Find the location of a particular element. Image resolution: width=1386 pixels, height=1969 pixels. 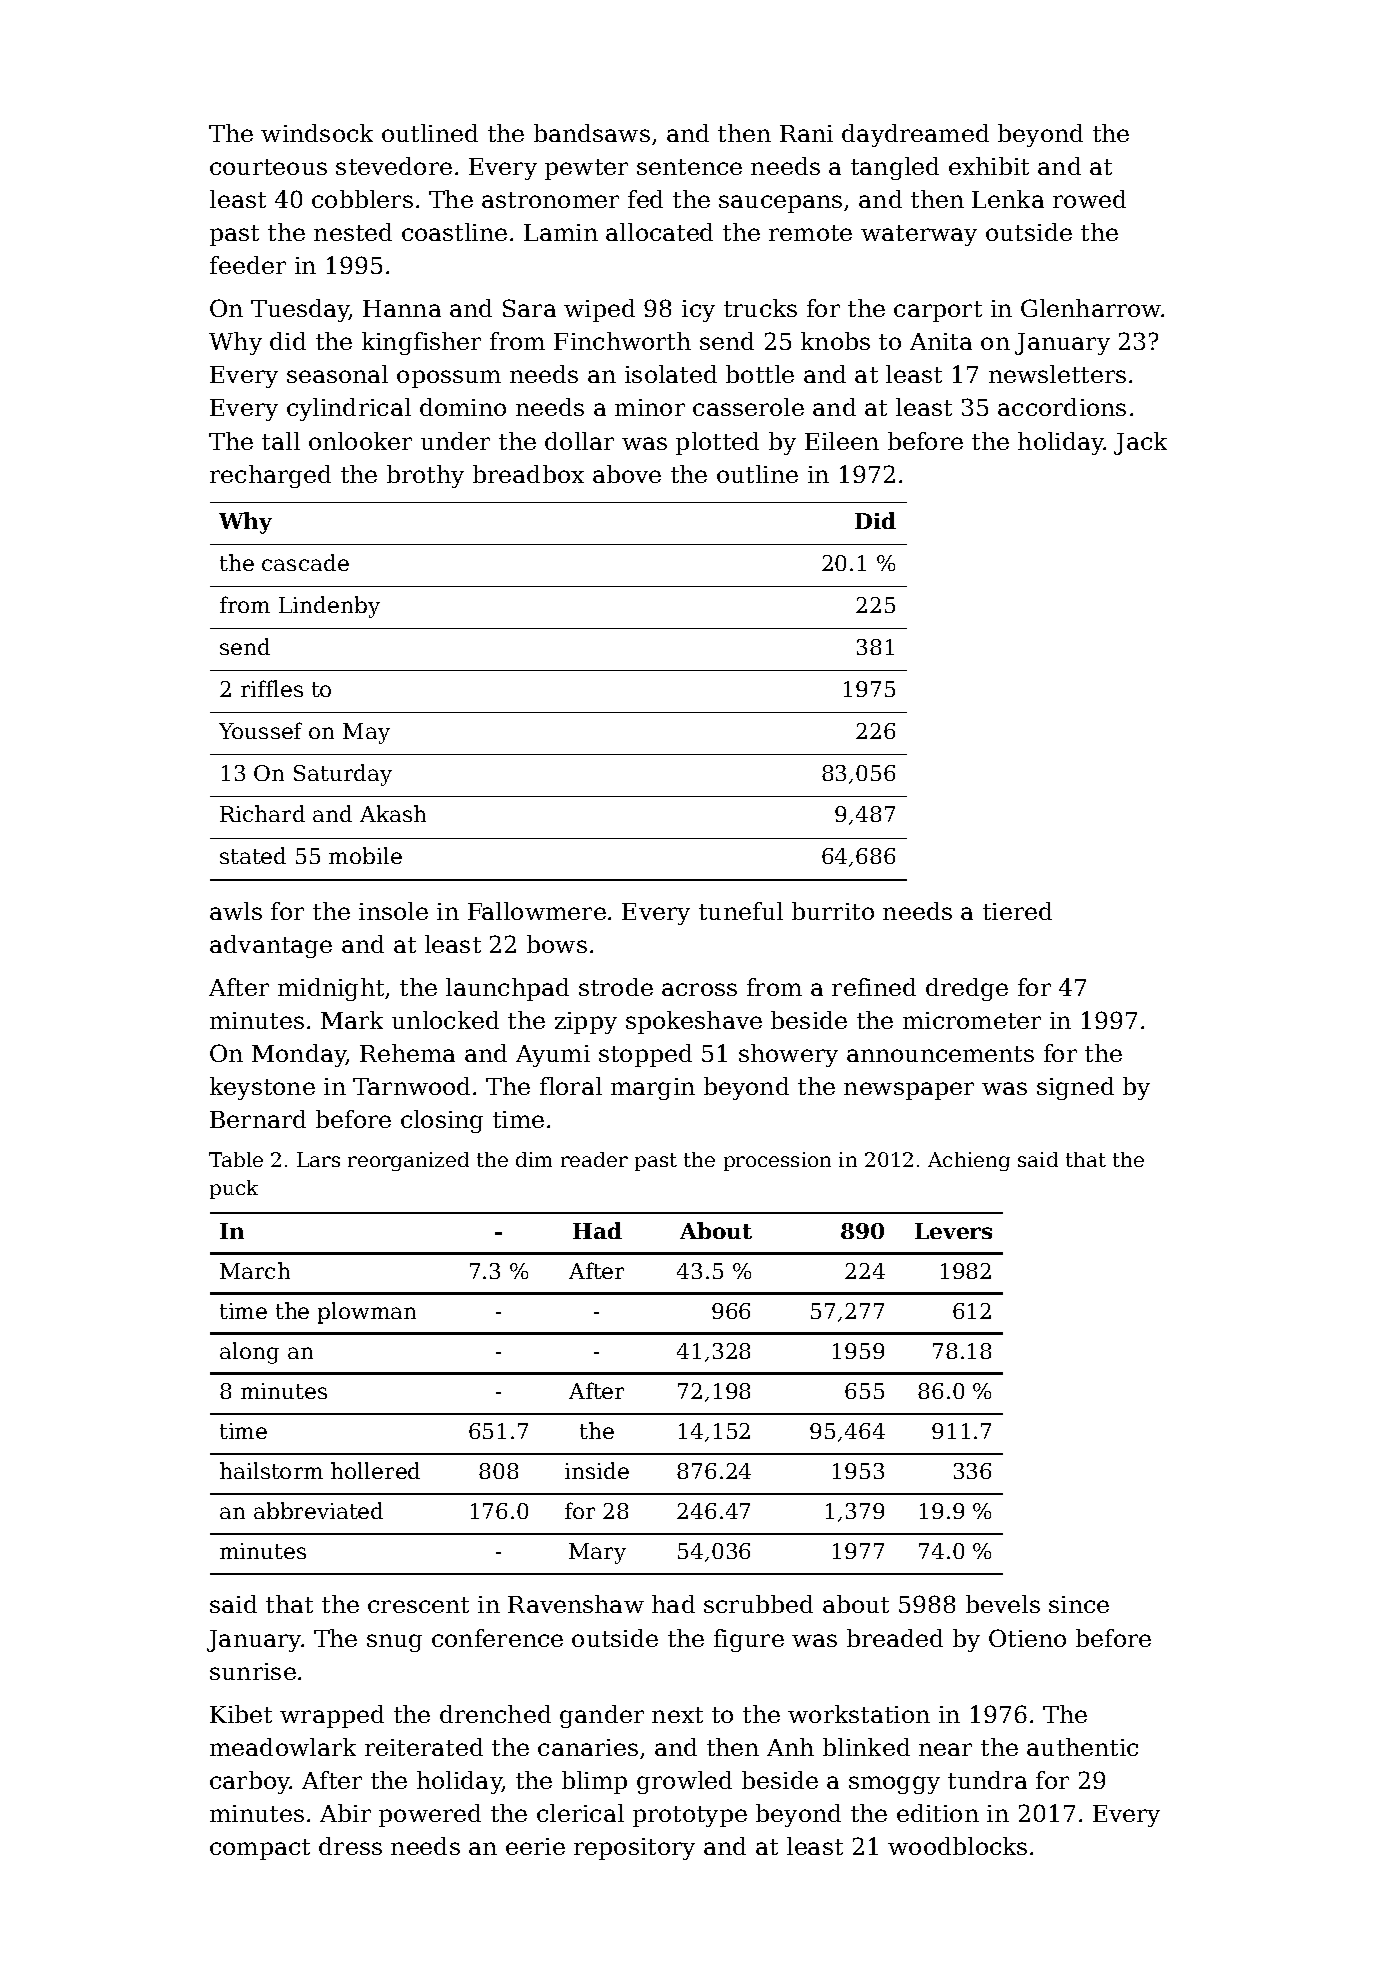

coastline is located at coordinates (454, 232).
